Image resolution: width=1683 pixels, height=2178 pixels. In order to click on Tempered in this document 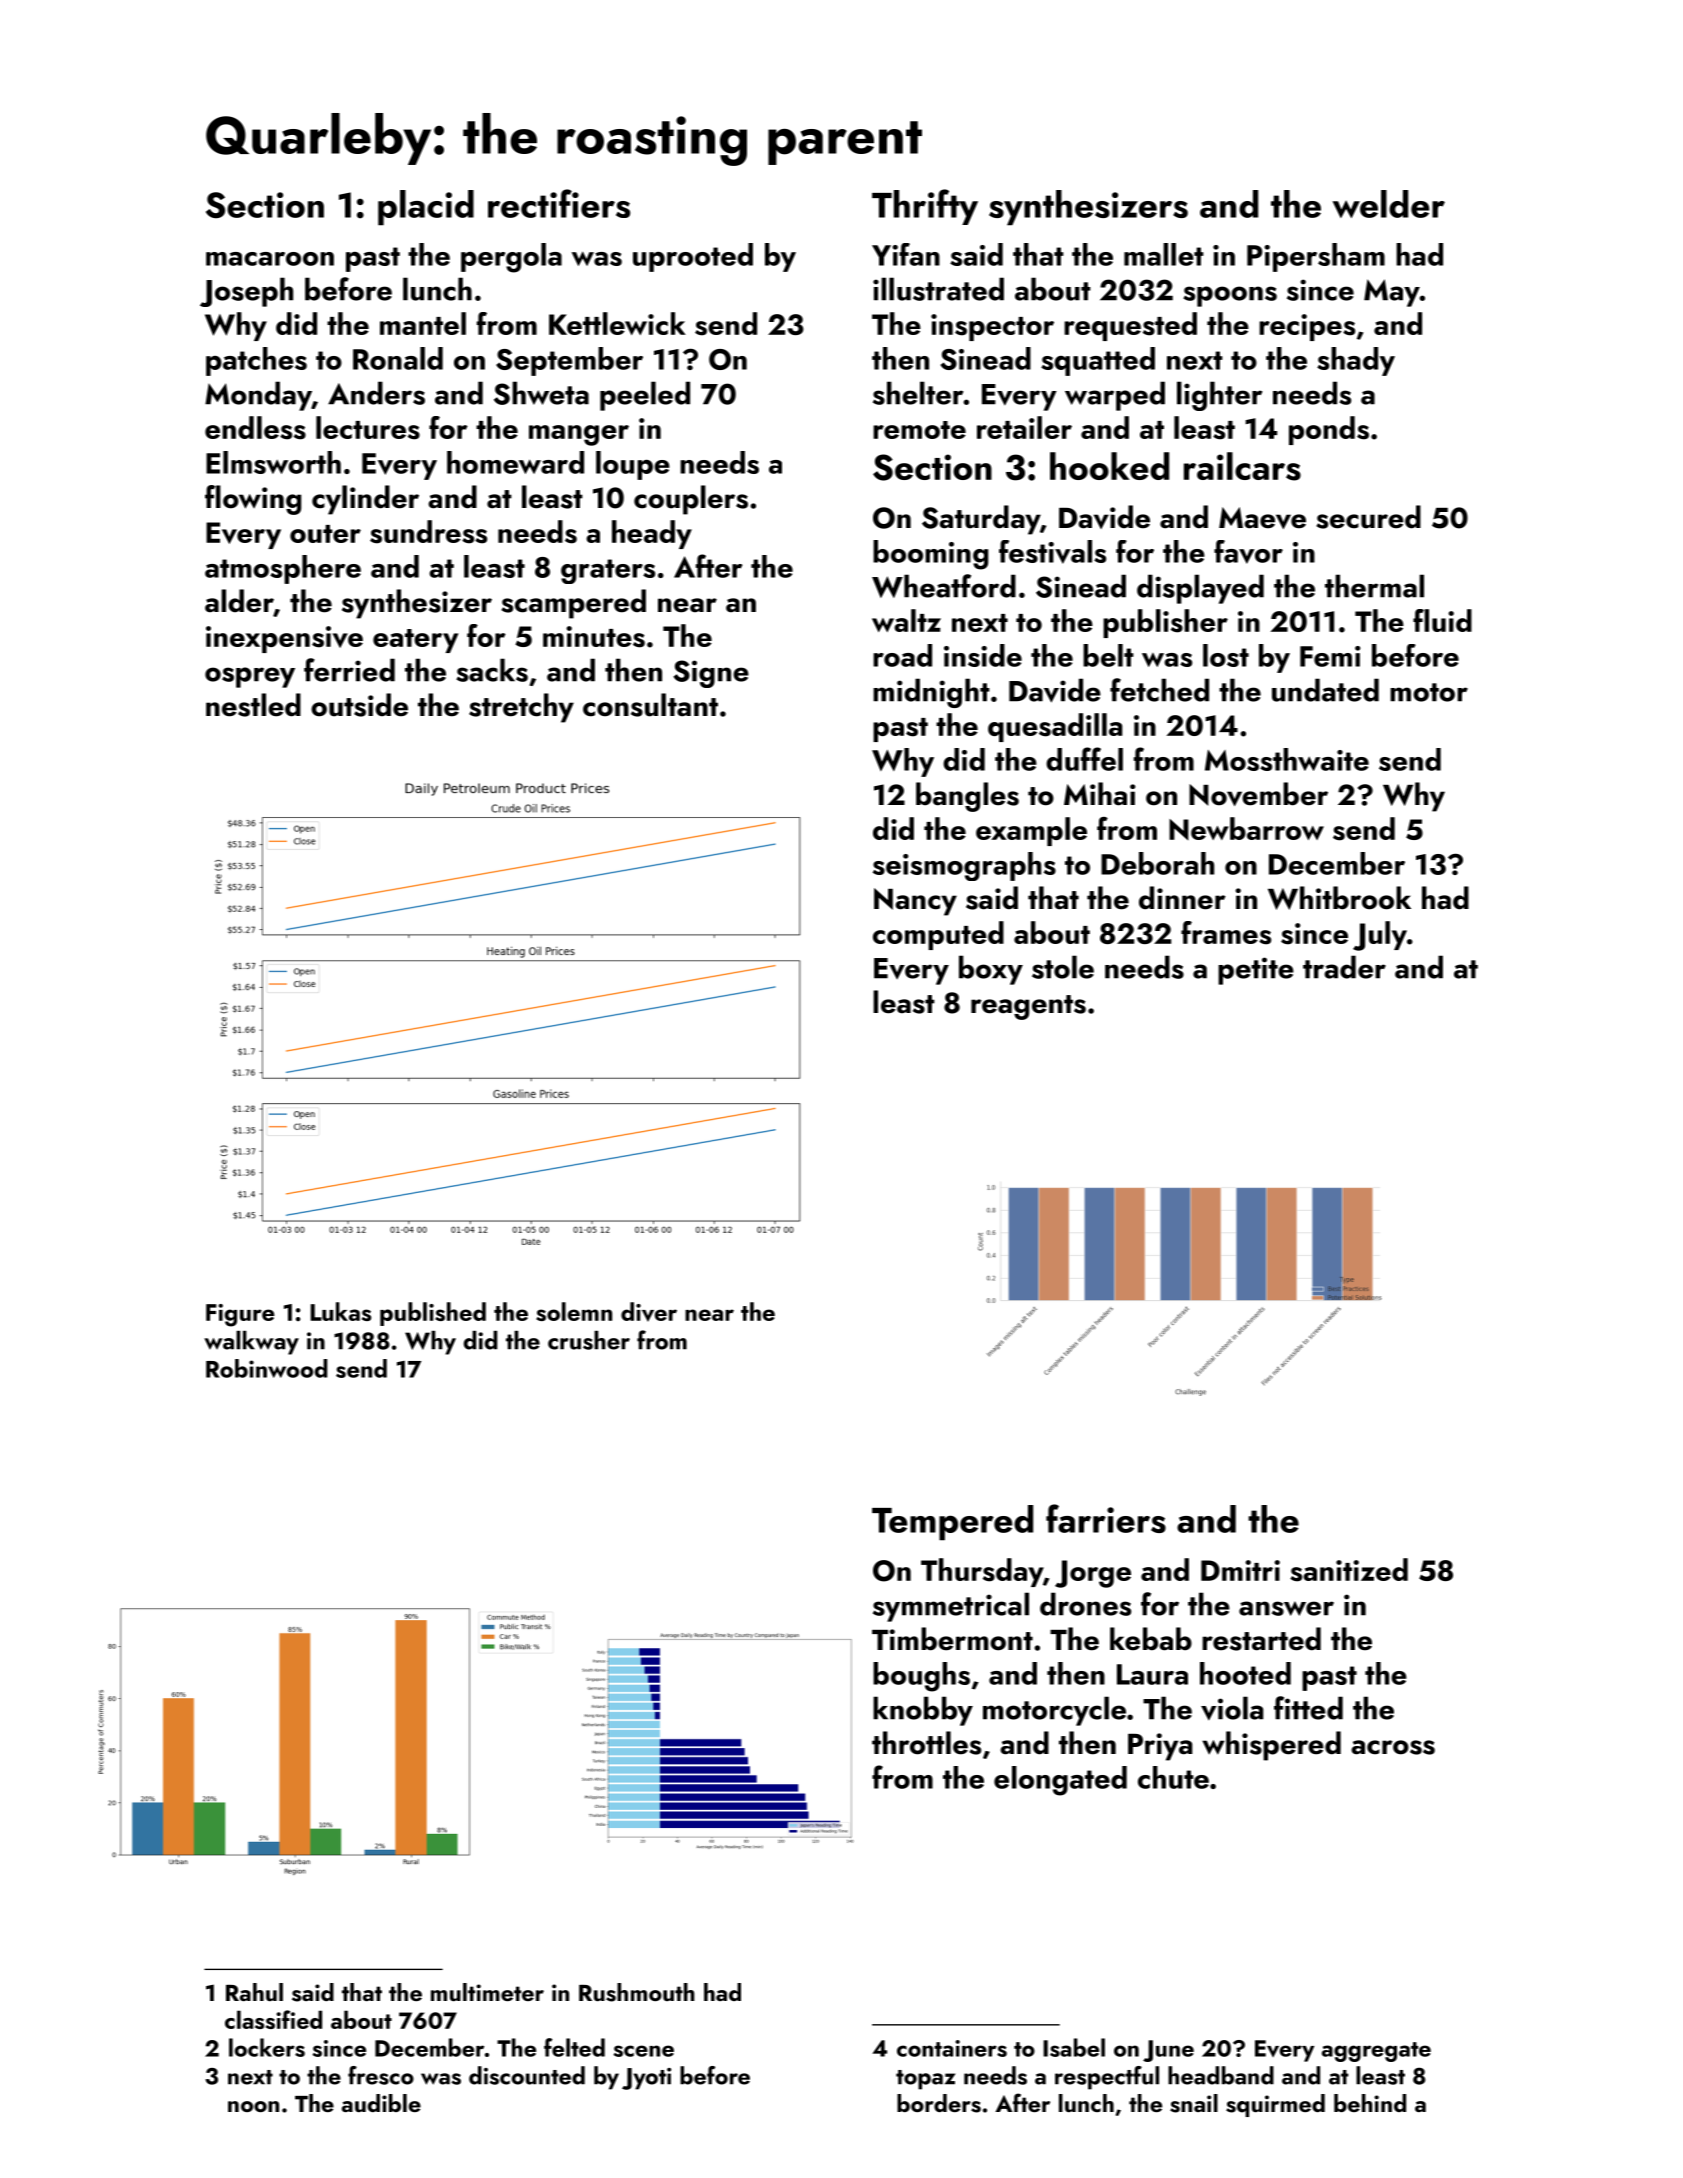, I will do `click(952, 1523)`.
